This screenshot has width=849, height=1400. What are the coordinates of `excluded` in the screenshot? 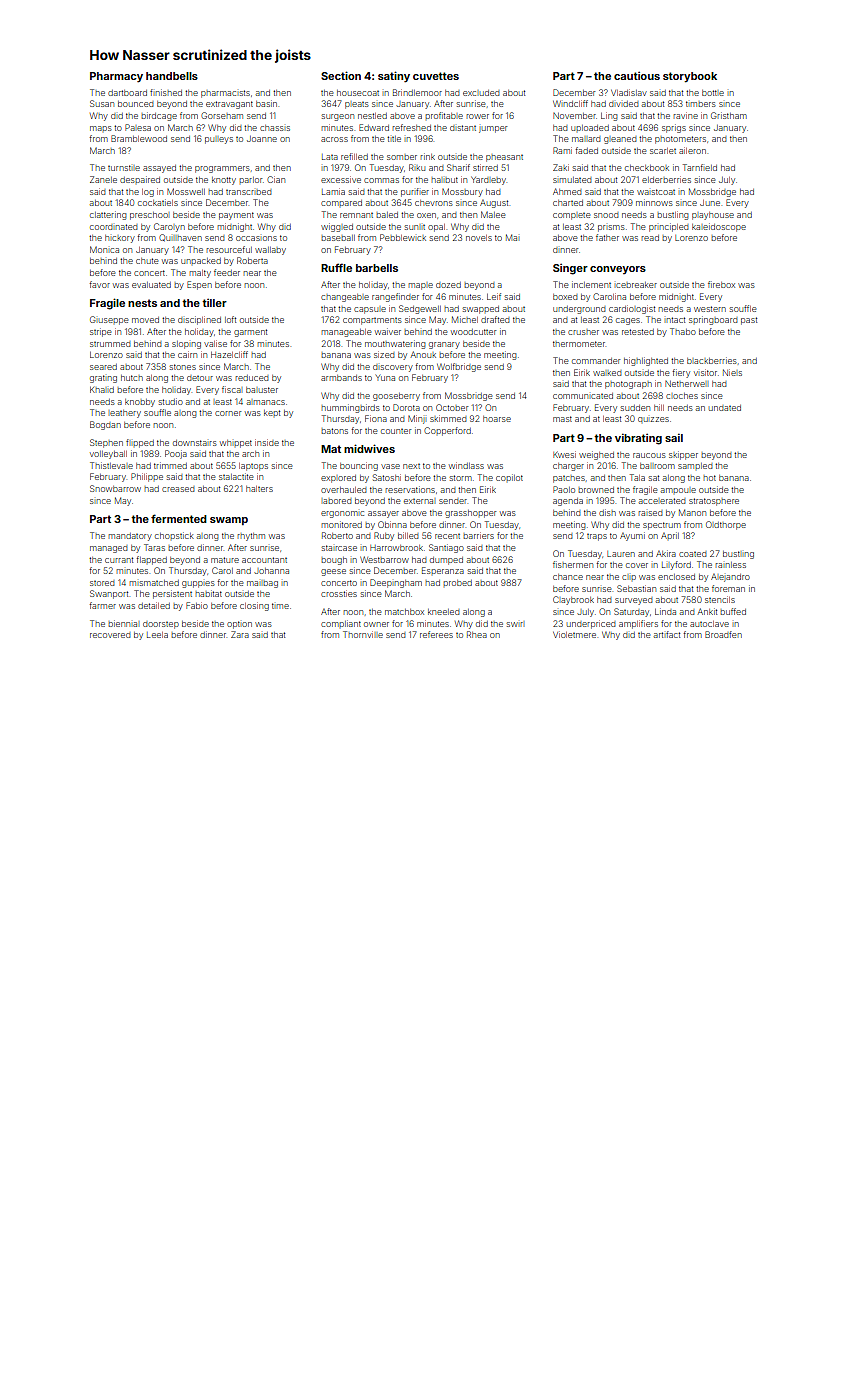 It's located at (481, 93).
